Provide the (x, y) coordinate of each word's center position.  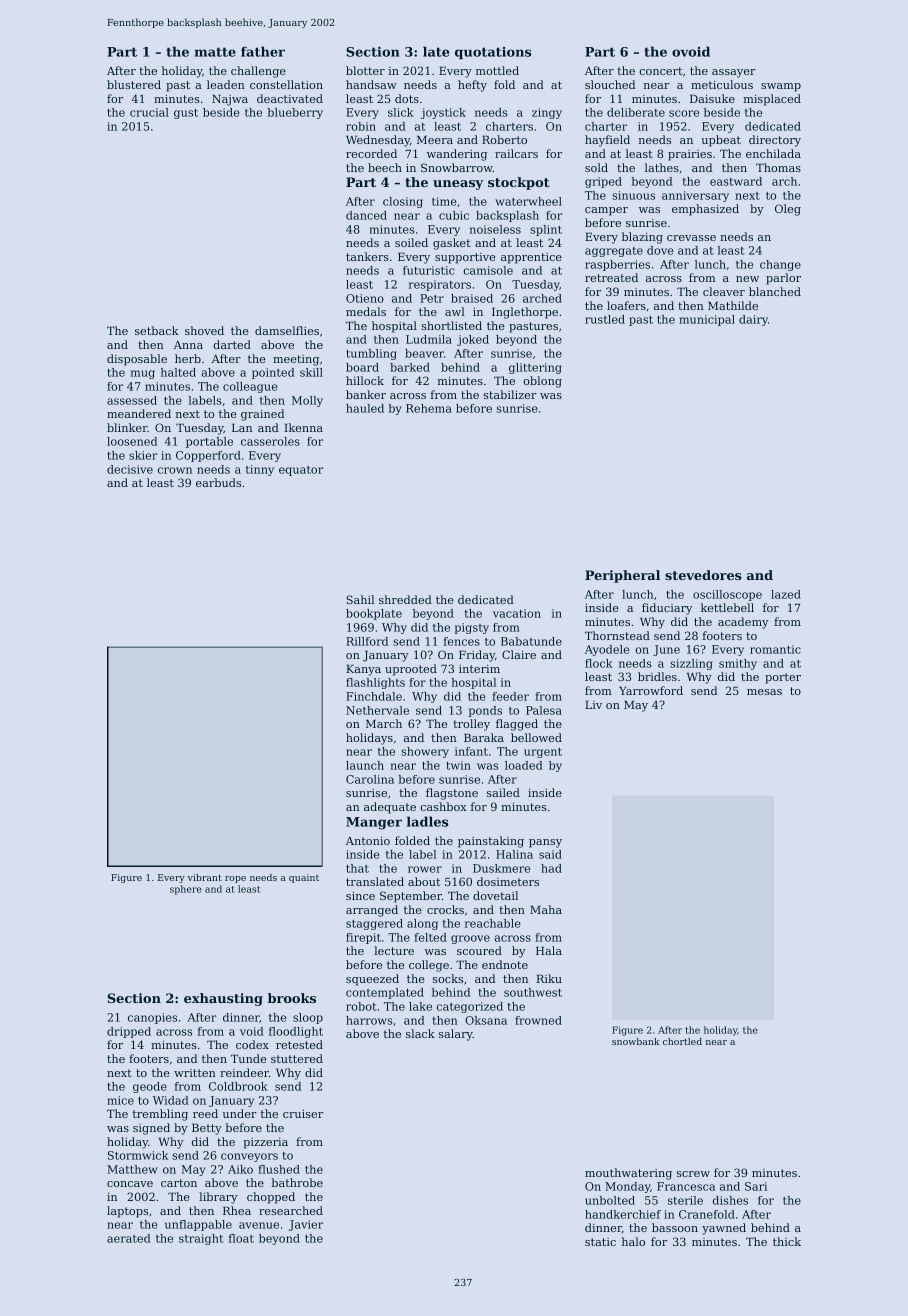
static (600, 1242)
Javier (306, 1225)
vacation (517, 613)
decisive (130, 469)
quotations (493, 53)
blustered (134, 84)
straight (201, 1239)
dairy (753, 320)
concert (660, 71)
